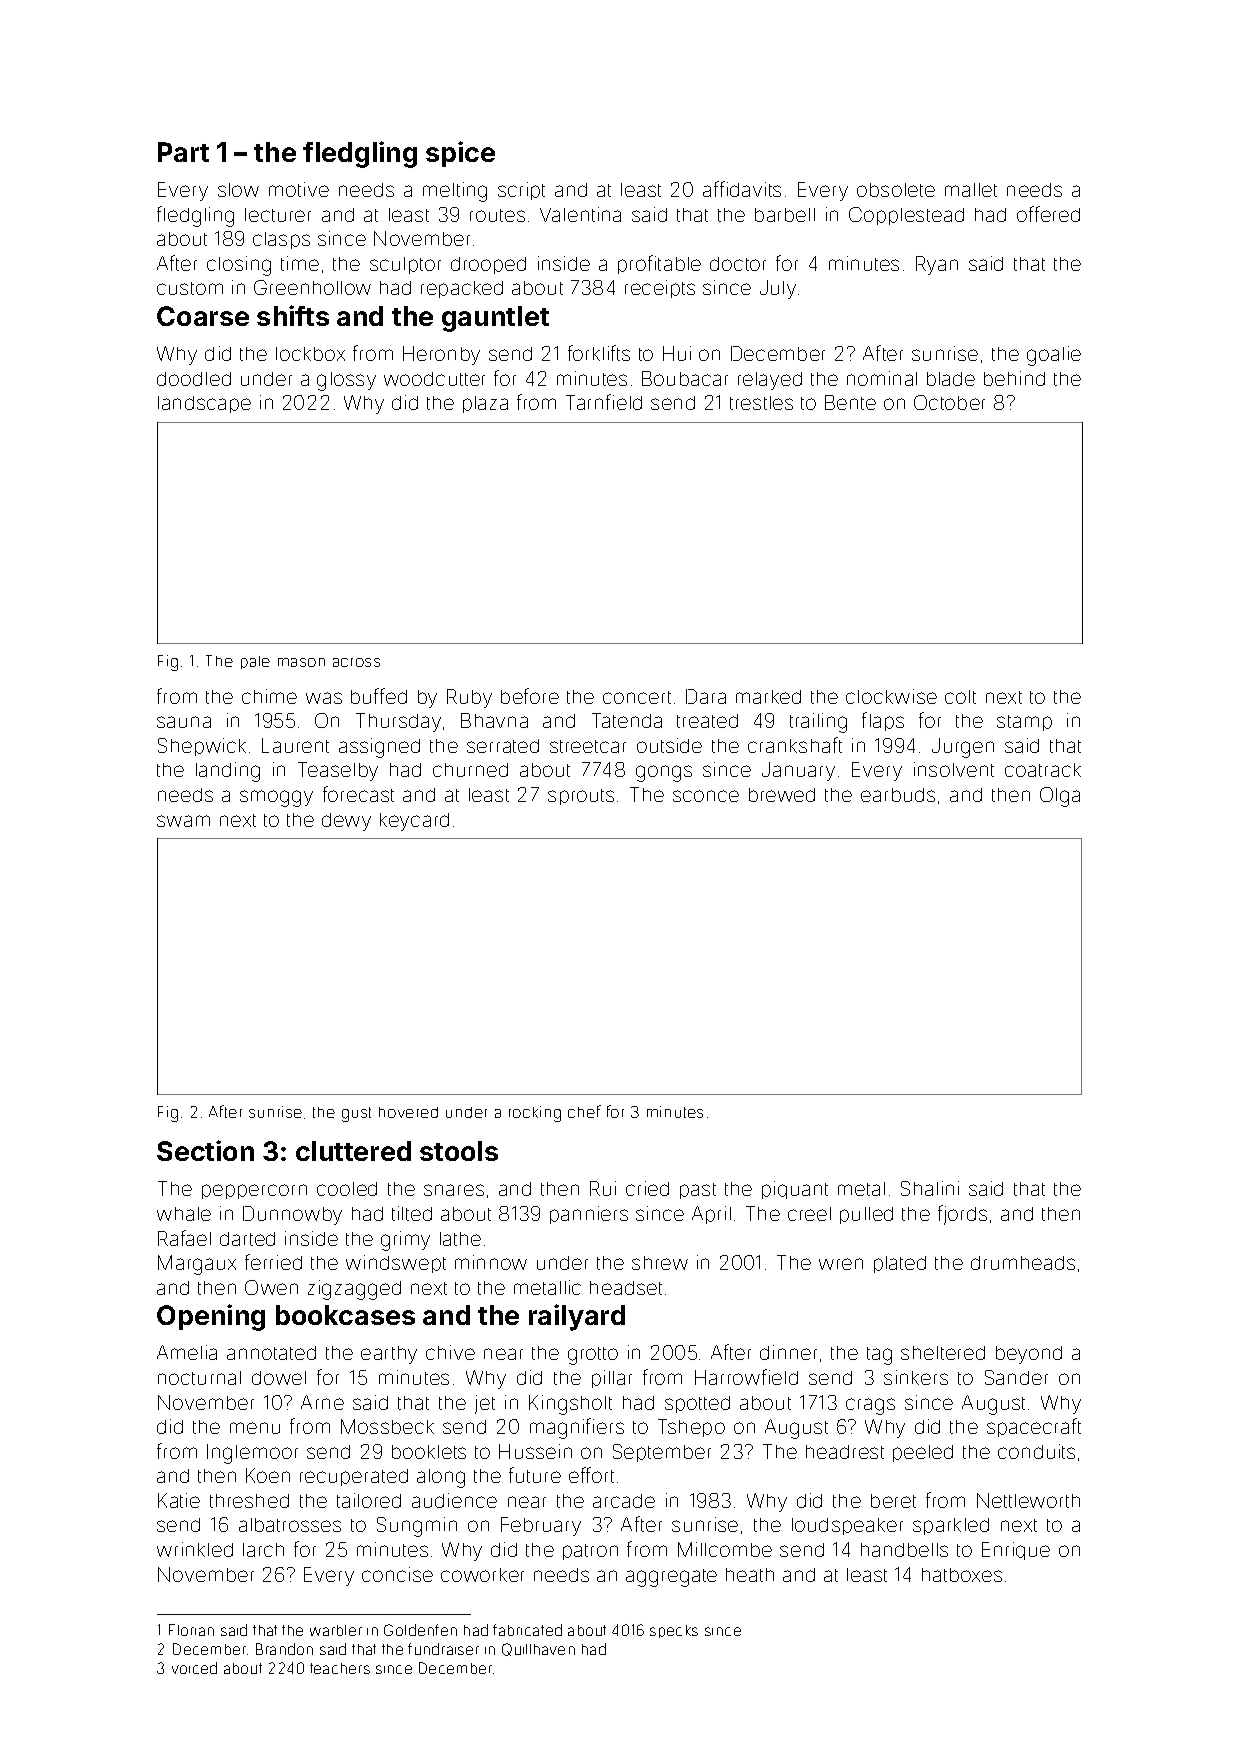 The height and width of the page is (1753, 1239). I want to click on teachers, so click(340, 1668).
